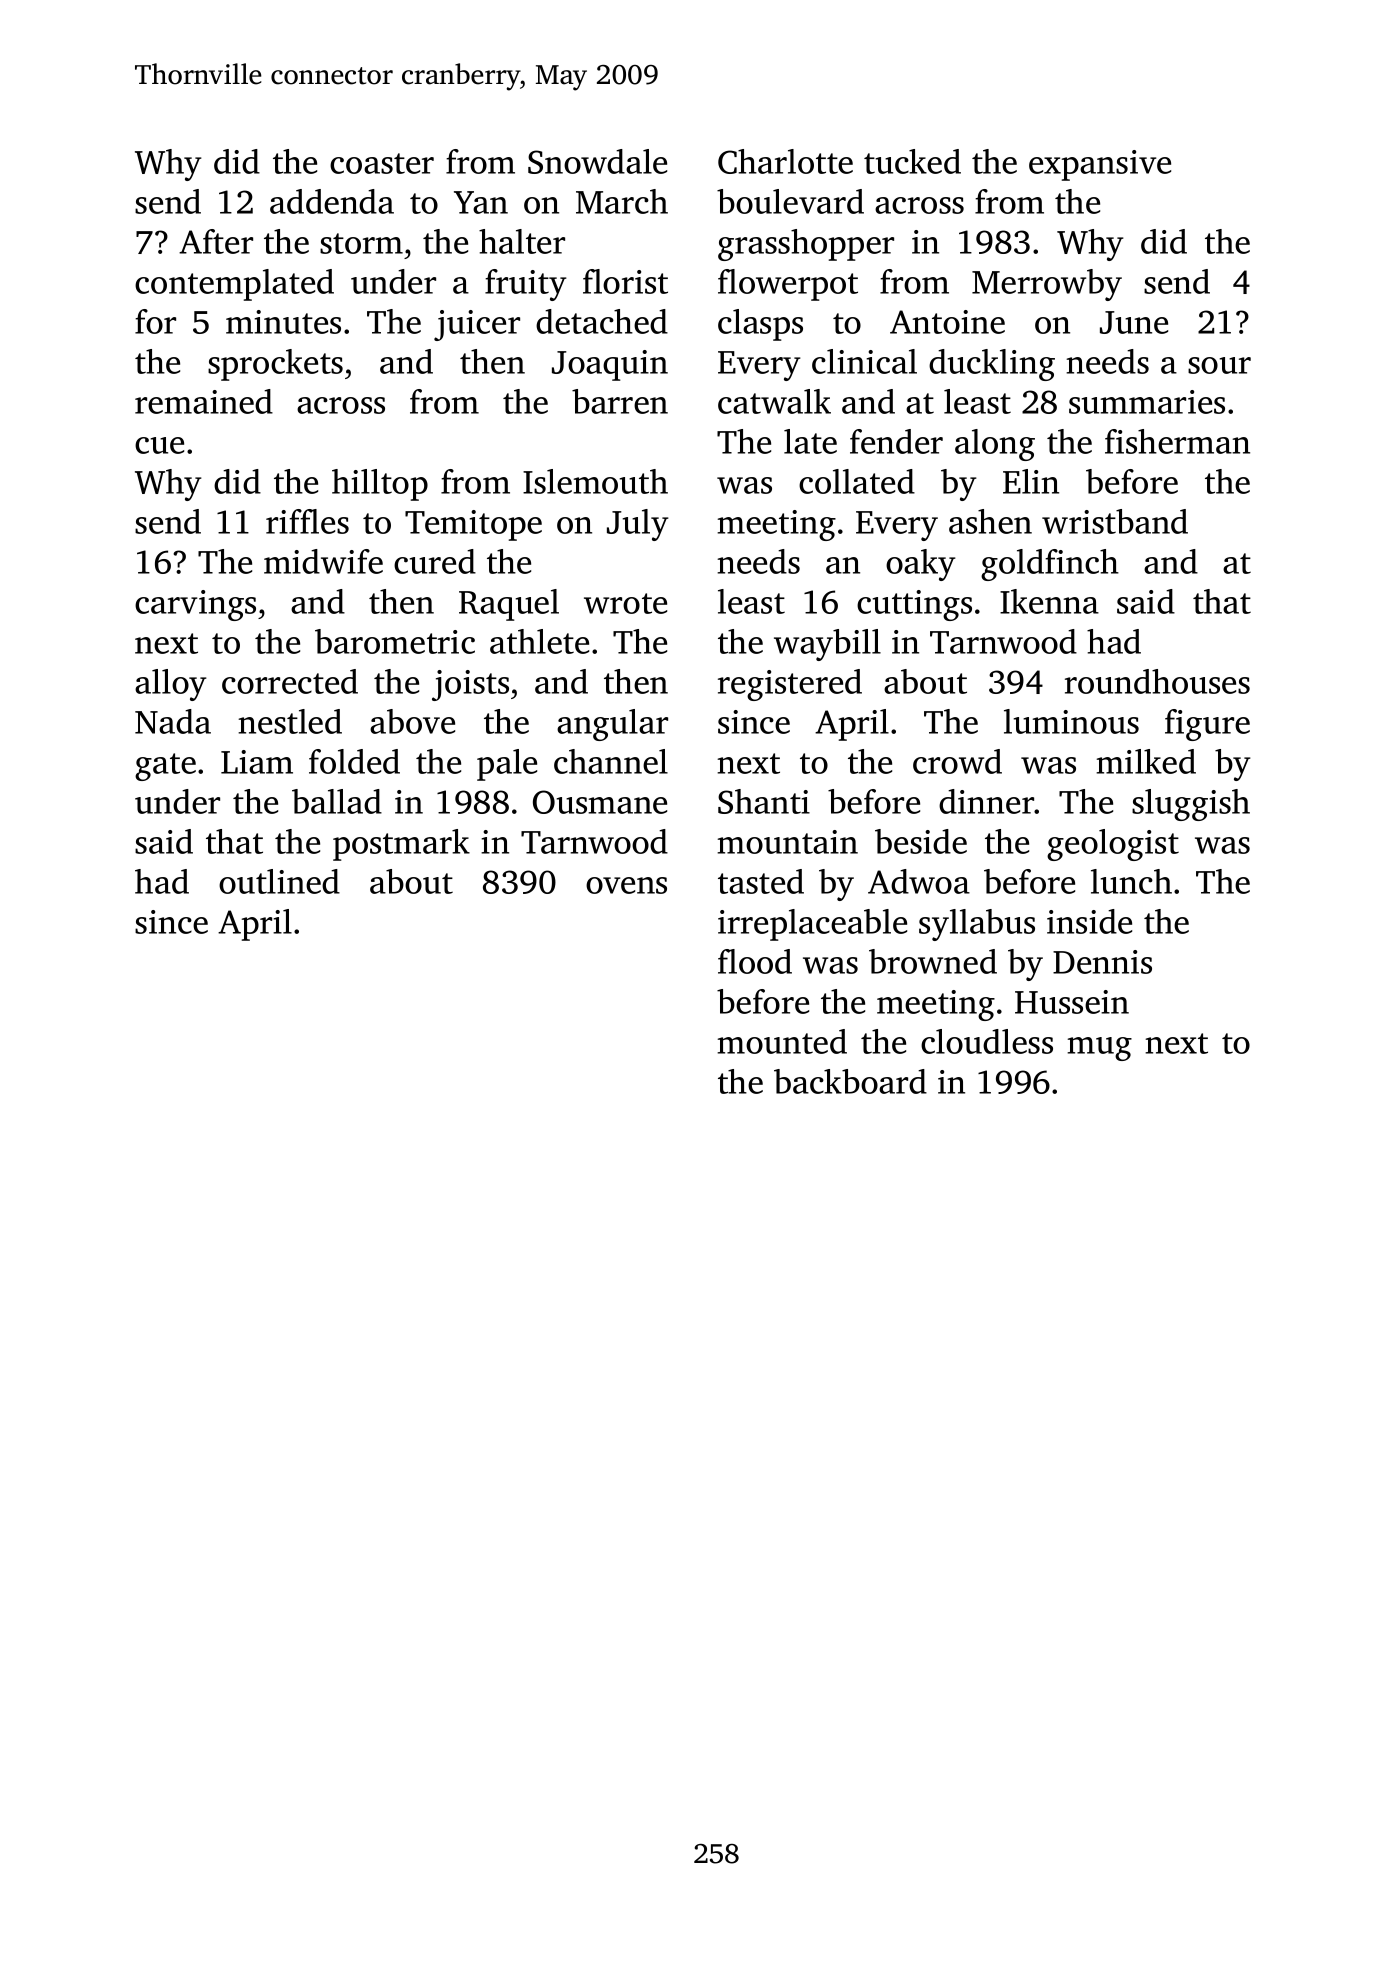 The height and width of the image is (1969, 1386). I want to click on ashen, so click(990, 521).
